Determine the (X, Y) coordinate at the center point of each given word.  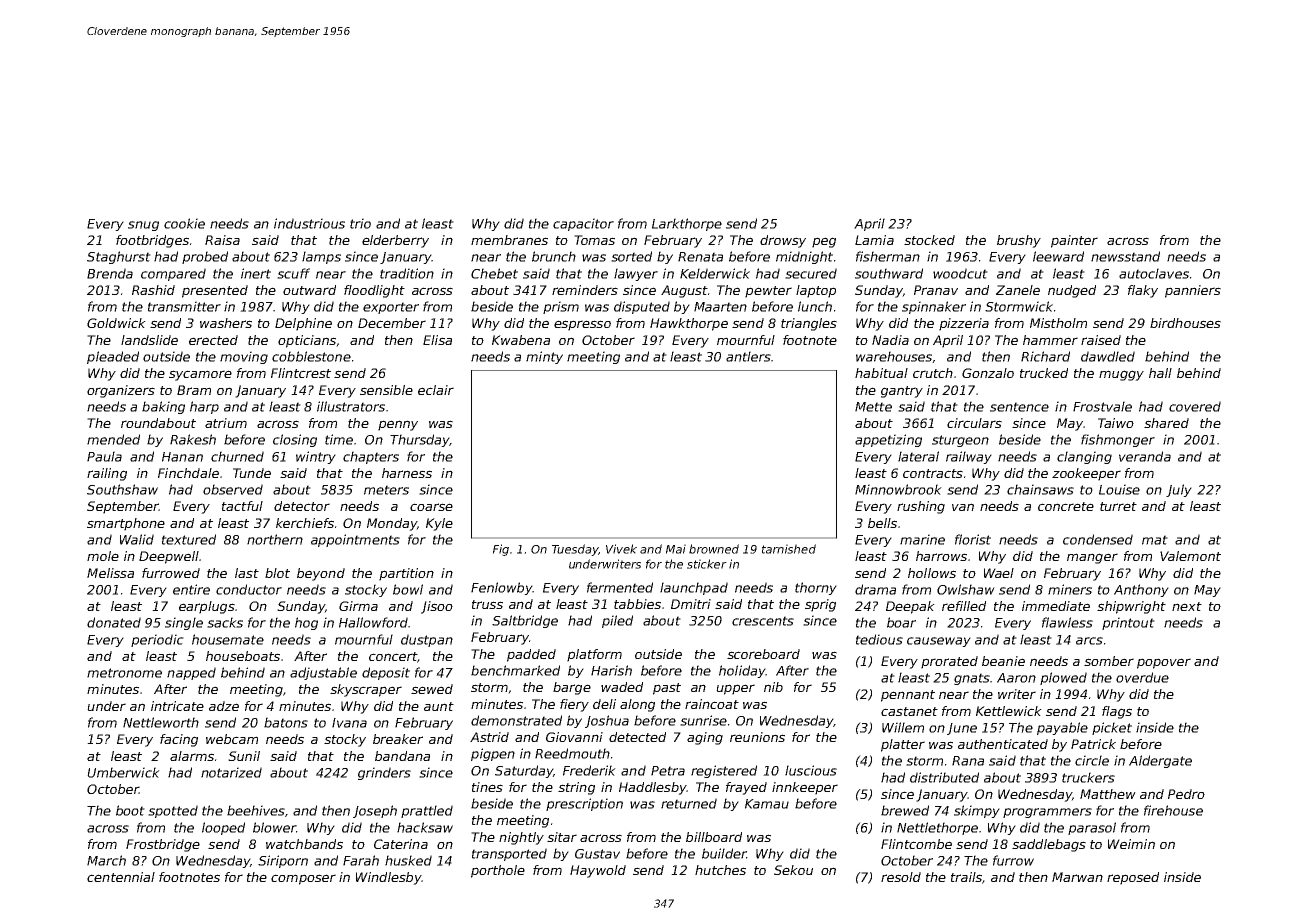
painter (1074, 241)
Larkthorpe (687, 224)
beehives (256, 810)
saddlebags (1049, 845)
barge (572, 688)
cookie (184, 223)
